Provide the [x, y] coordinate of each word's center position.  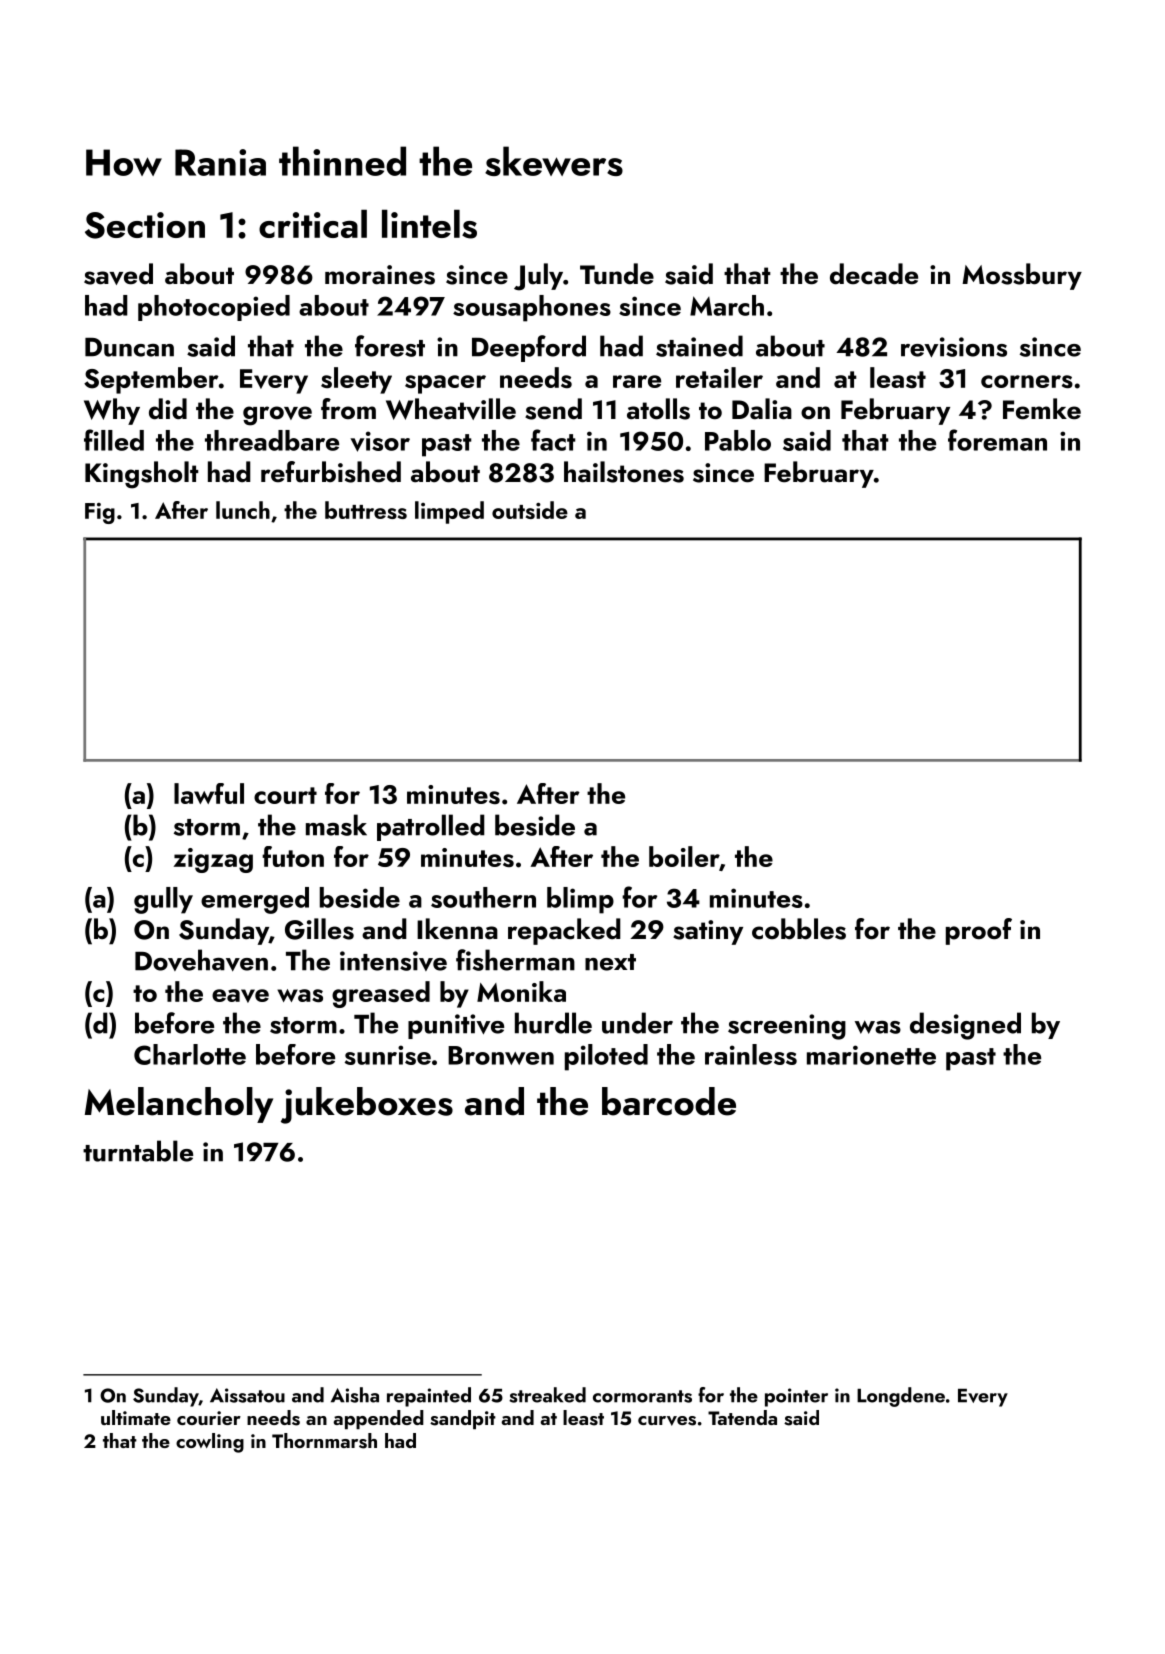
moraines [380, 275]
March [727, 305]
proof [979, 931]
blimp [580, 900]
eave [240, 996]
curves [667, 1421]
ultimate [136, 1417]
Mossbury [1022, 276]
